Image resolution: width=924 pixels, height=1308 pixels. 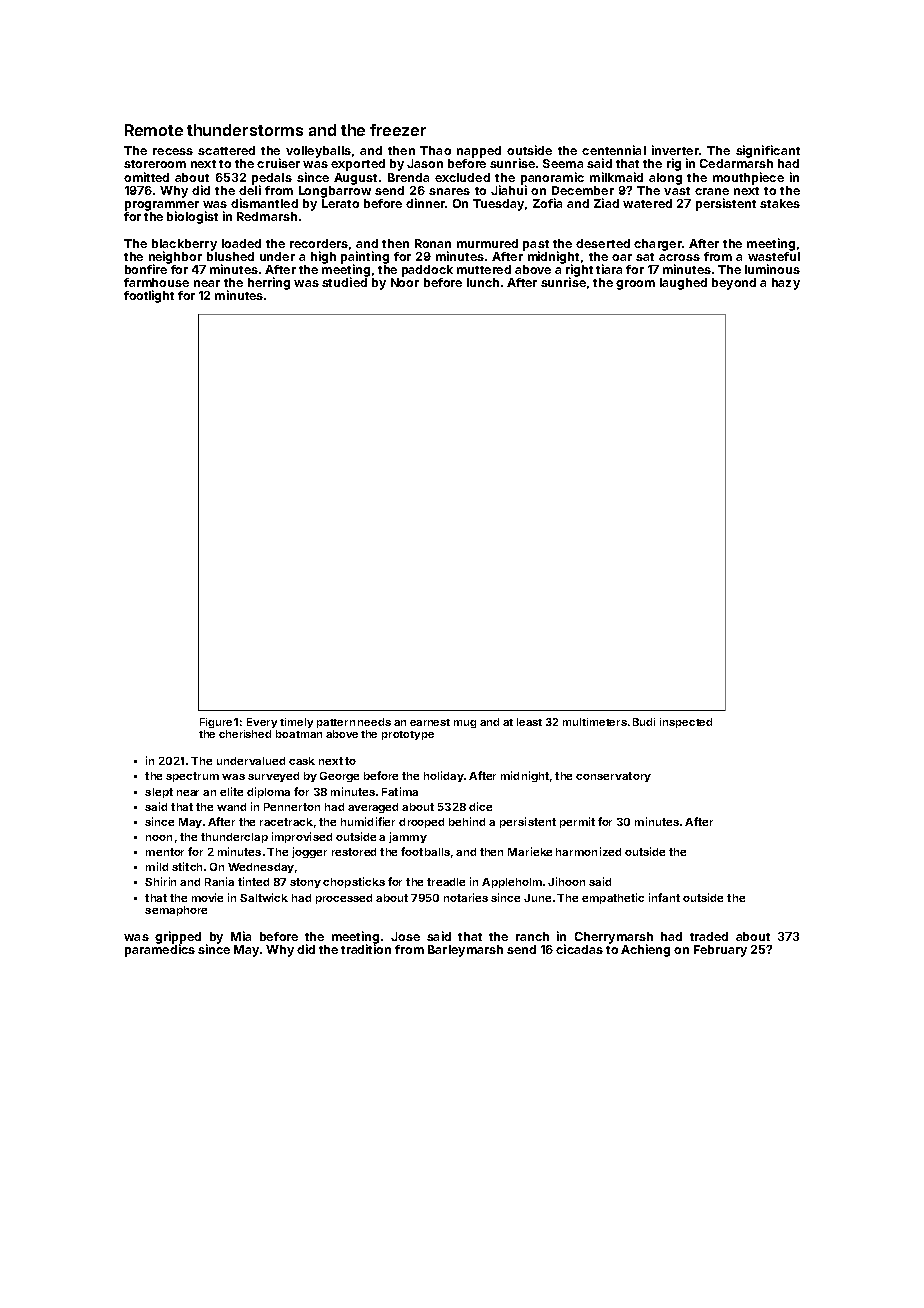 I want to click on Budi, so click(x=644, y=722).
